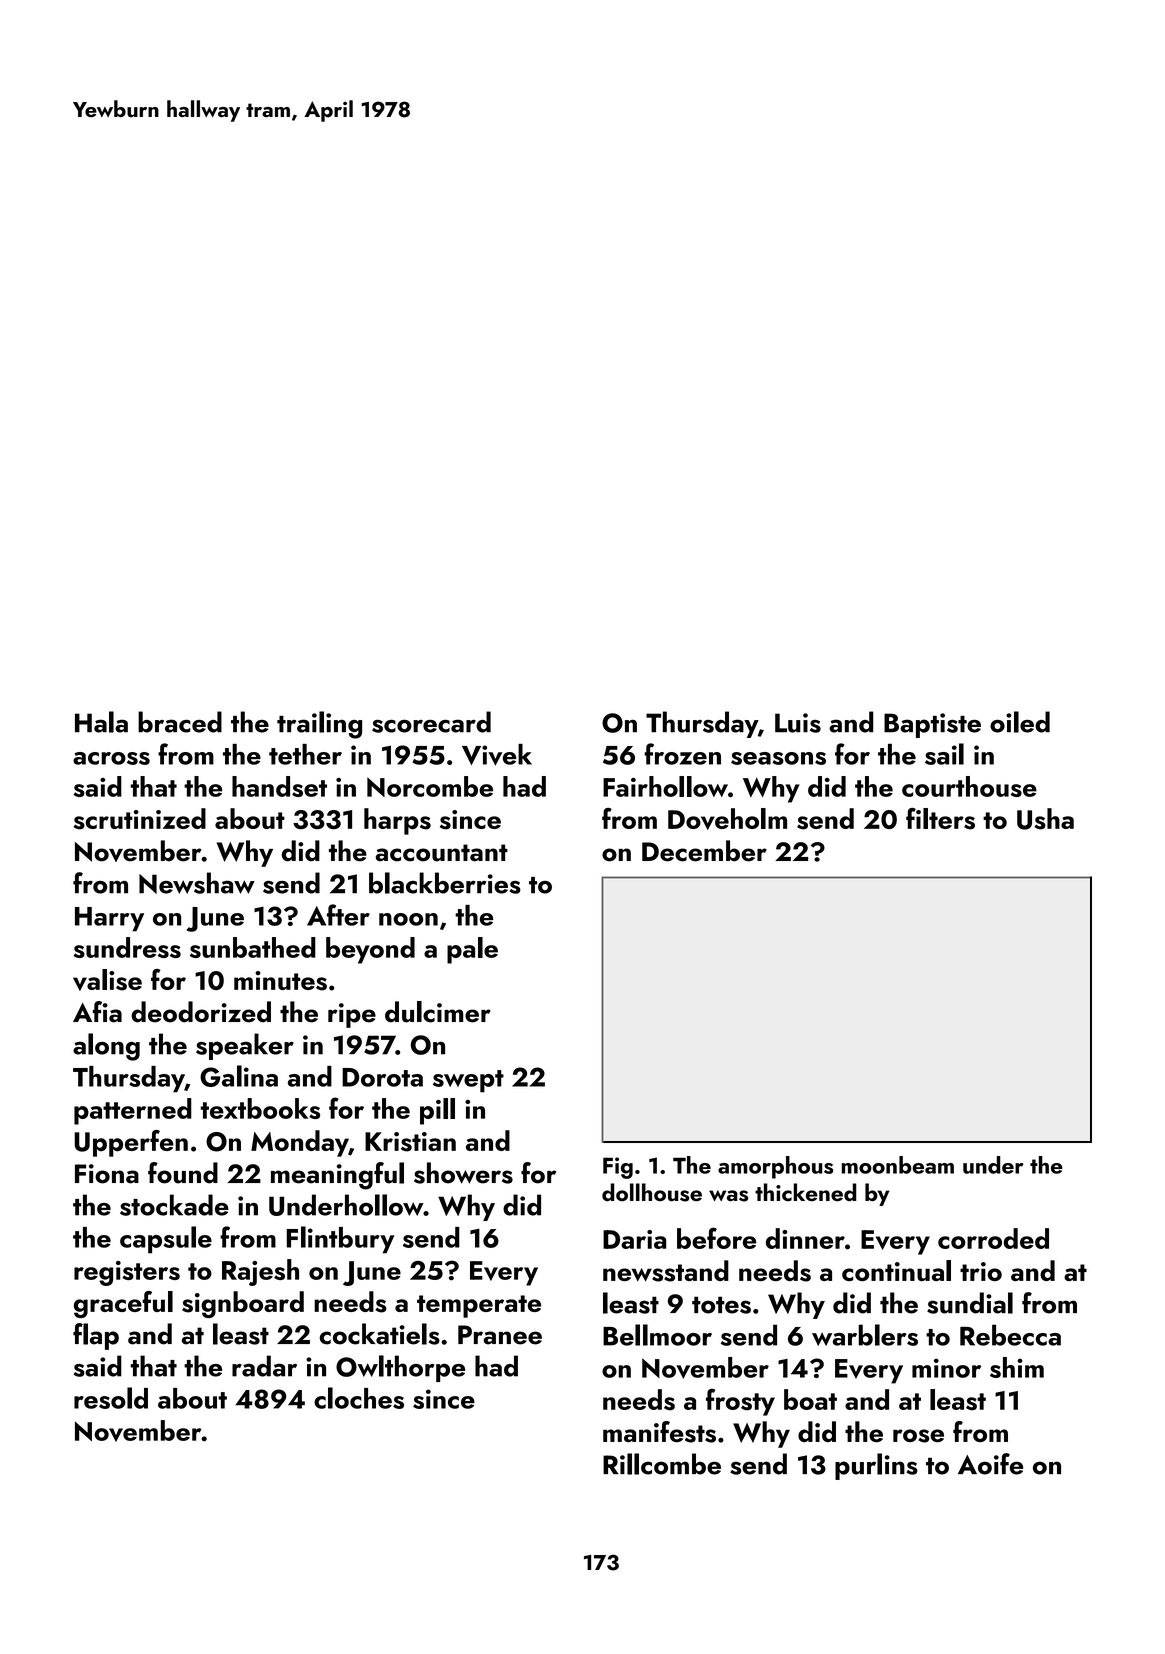 Image resolution: width=1165 pixels, height=1654 pixels. I want to click on Dorota, so click(382, 1077).
